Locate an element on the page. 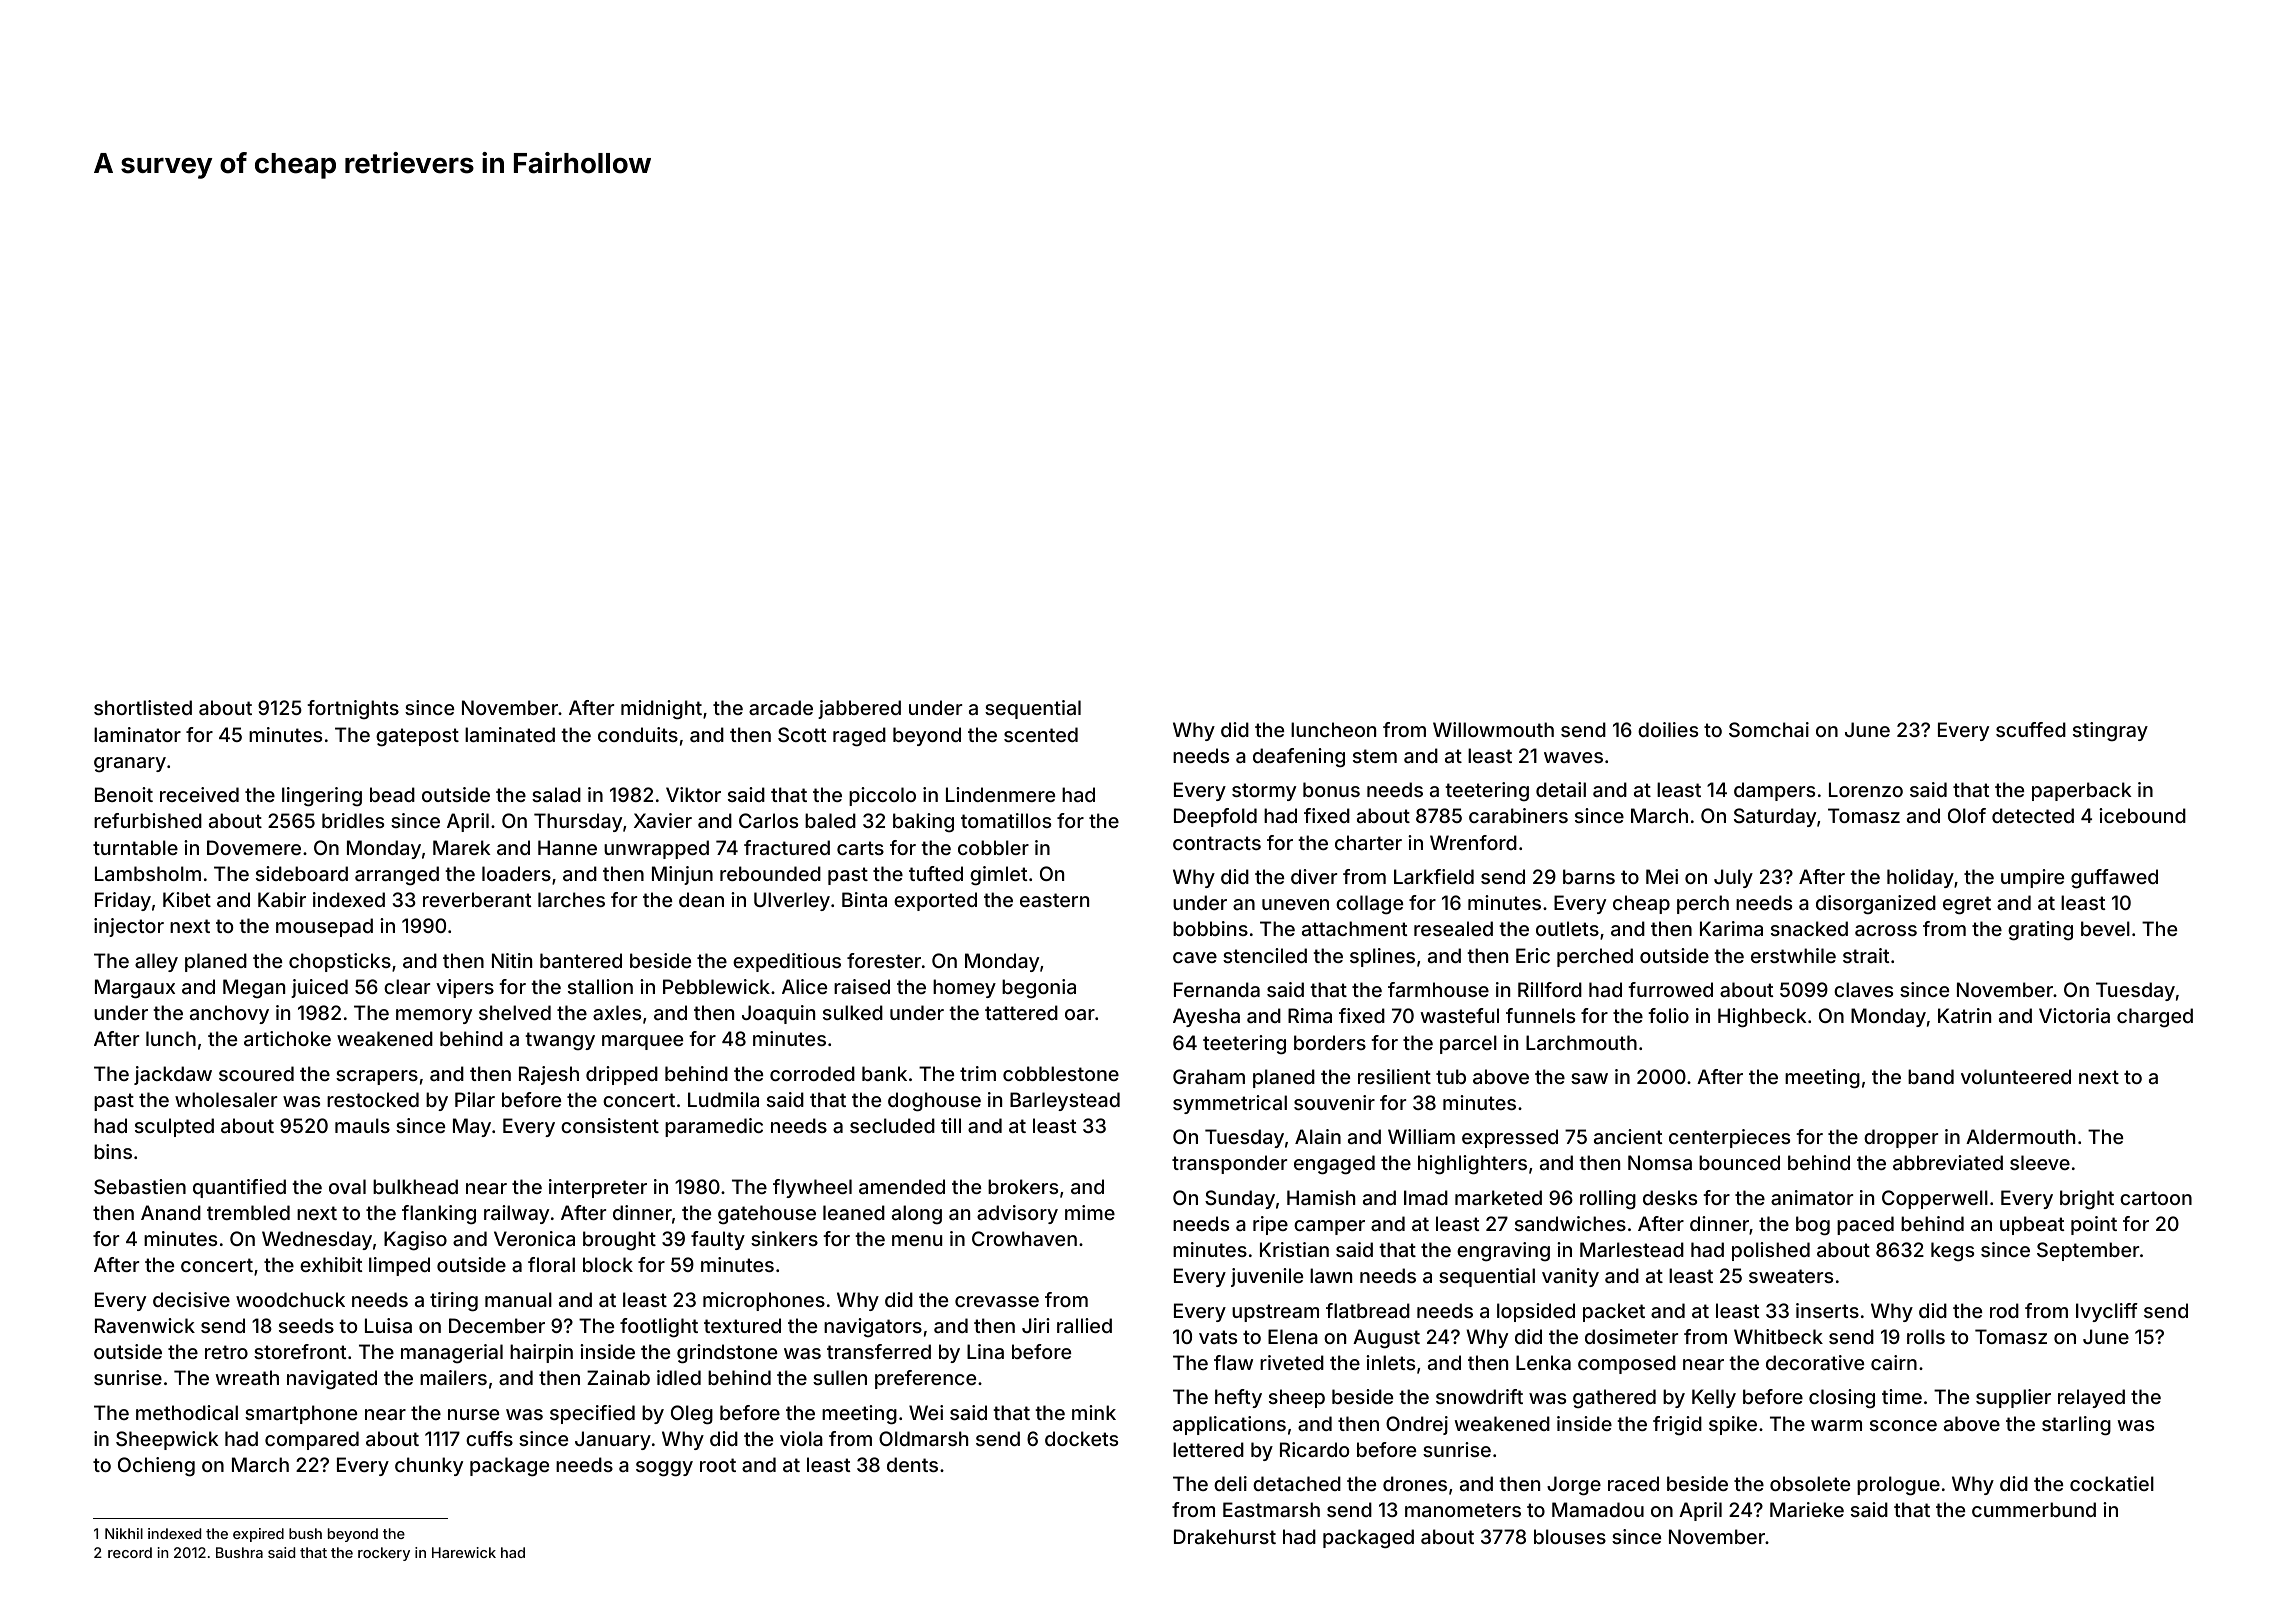 Image resolution: width=2295 pixels, height=1623 pixels. bank is located at coordinates (884, 1073).
